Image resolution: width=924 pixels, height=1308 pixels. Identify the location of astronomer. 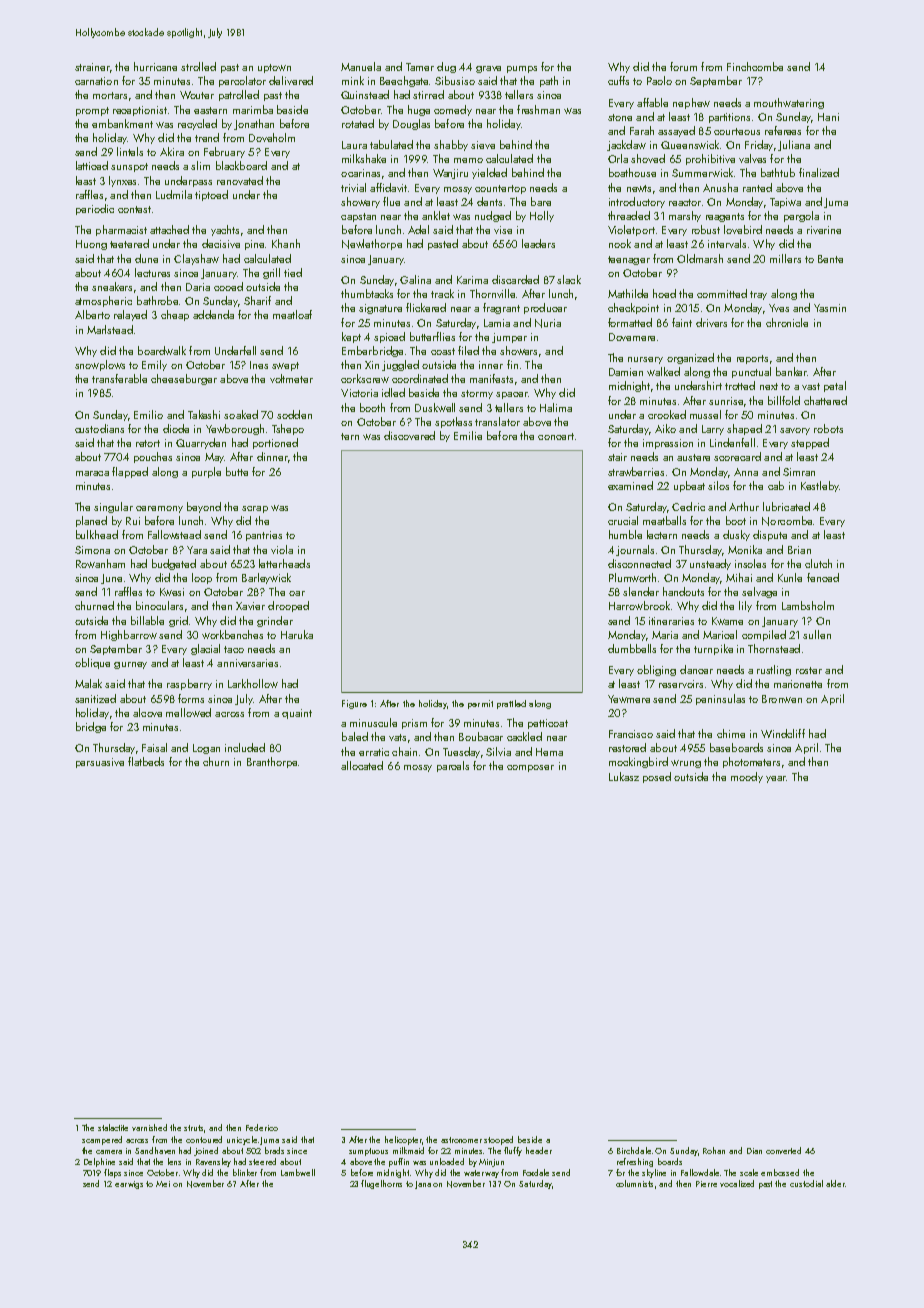
(461, 1140).
